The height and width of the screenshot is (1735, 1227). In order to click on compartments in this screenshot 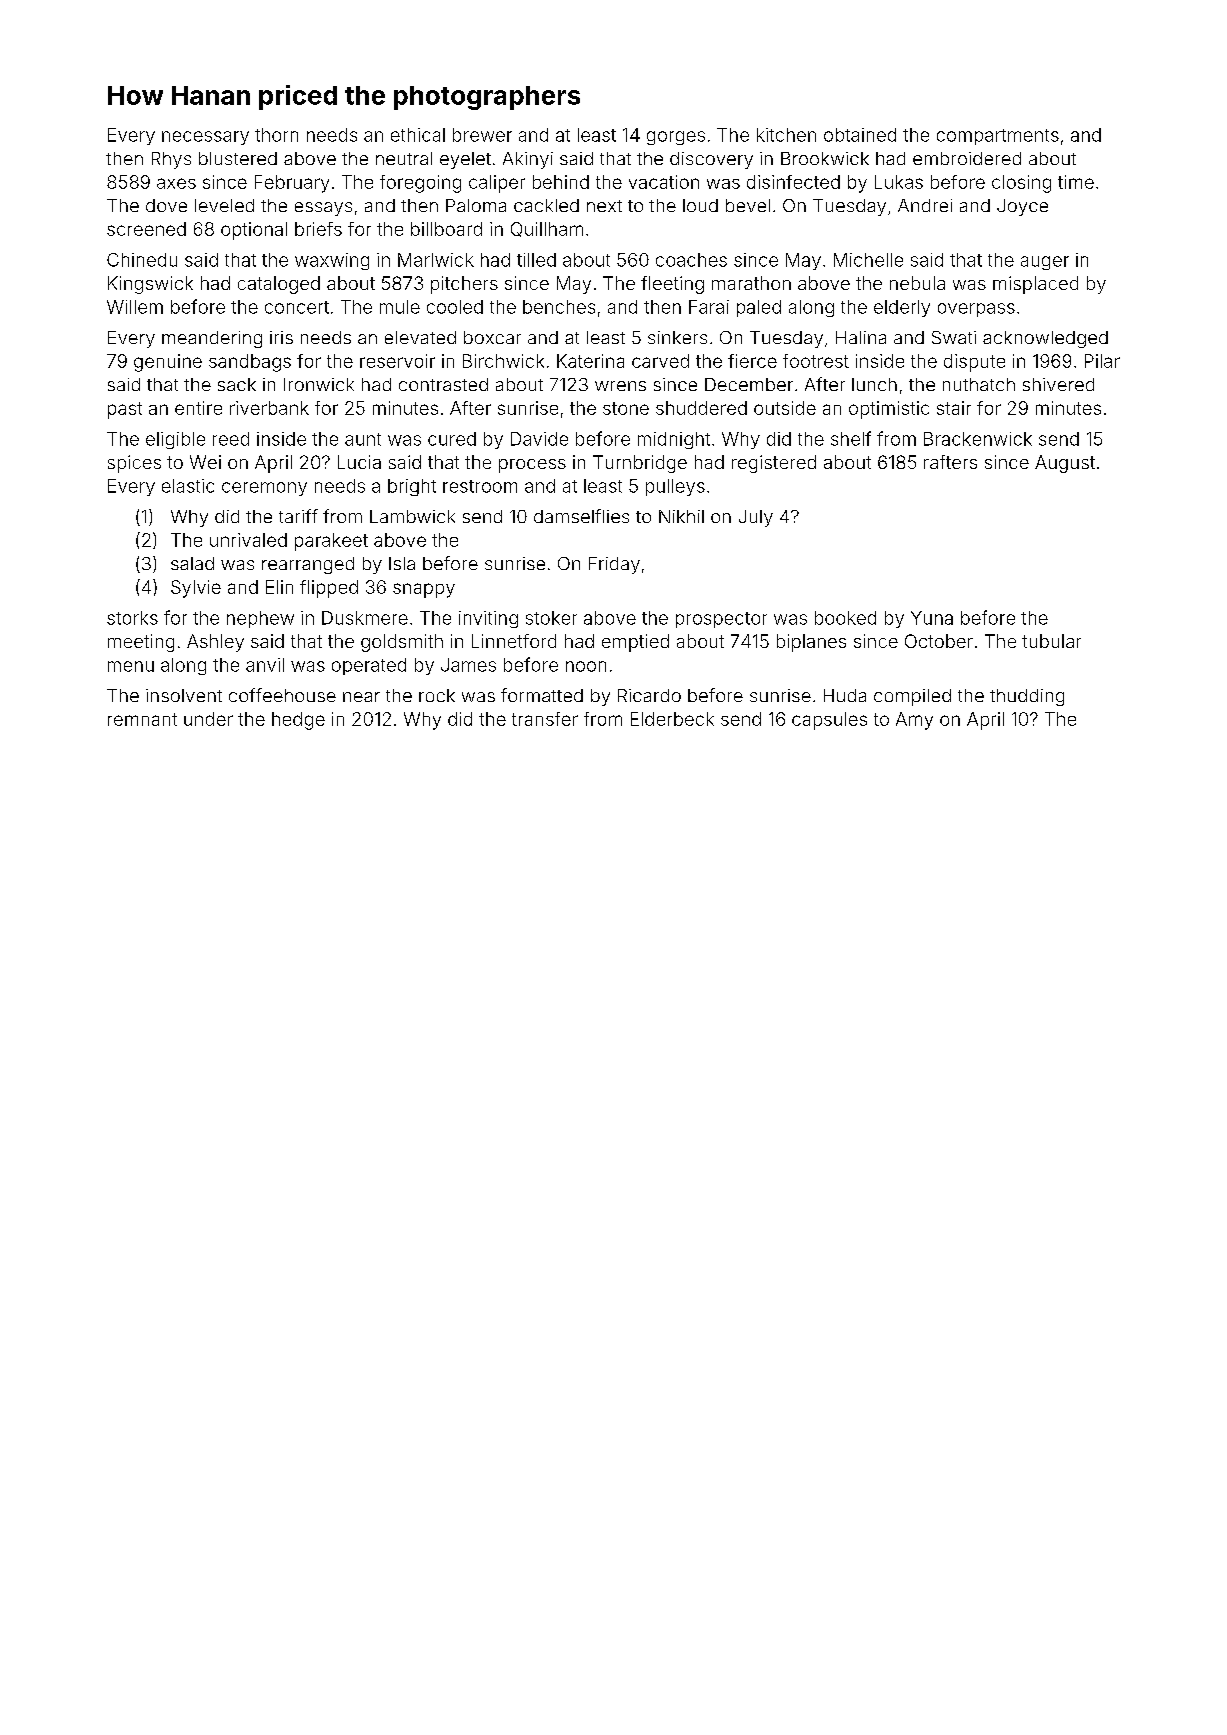, I will do `click(998, 137)`.
